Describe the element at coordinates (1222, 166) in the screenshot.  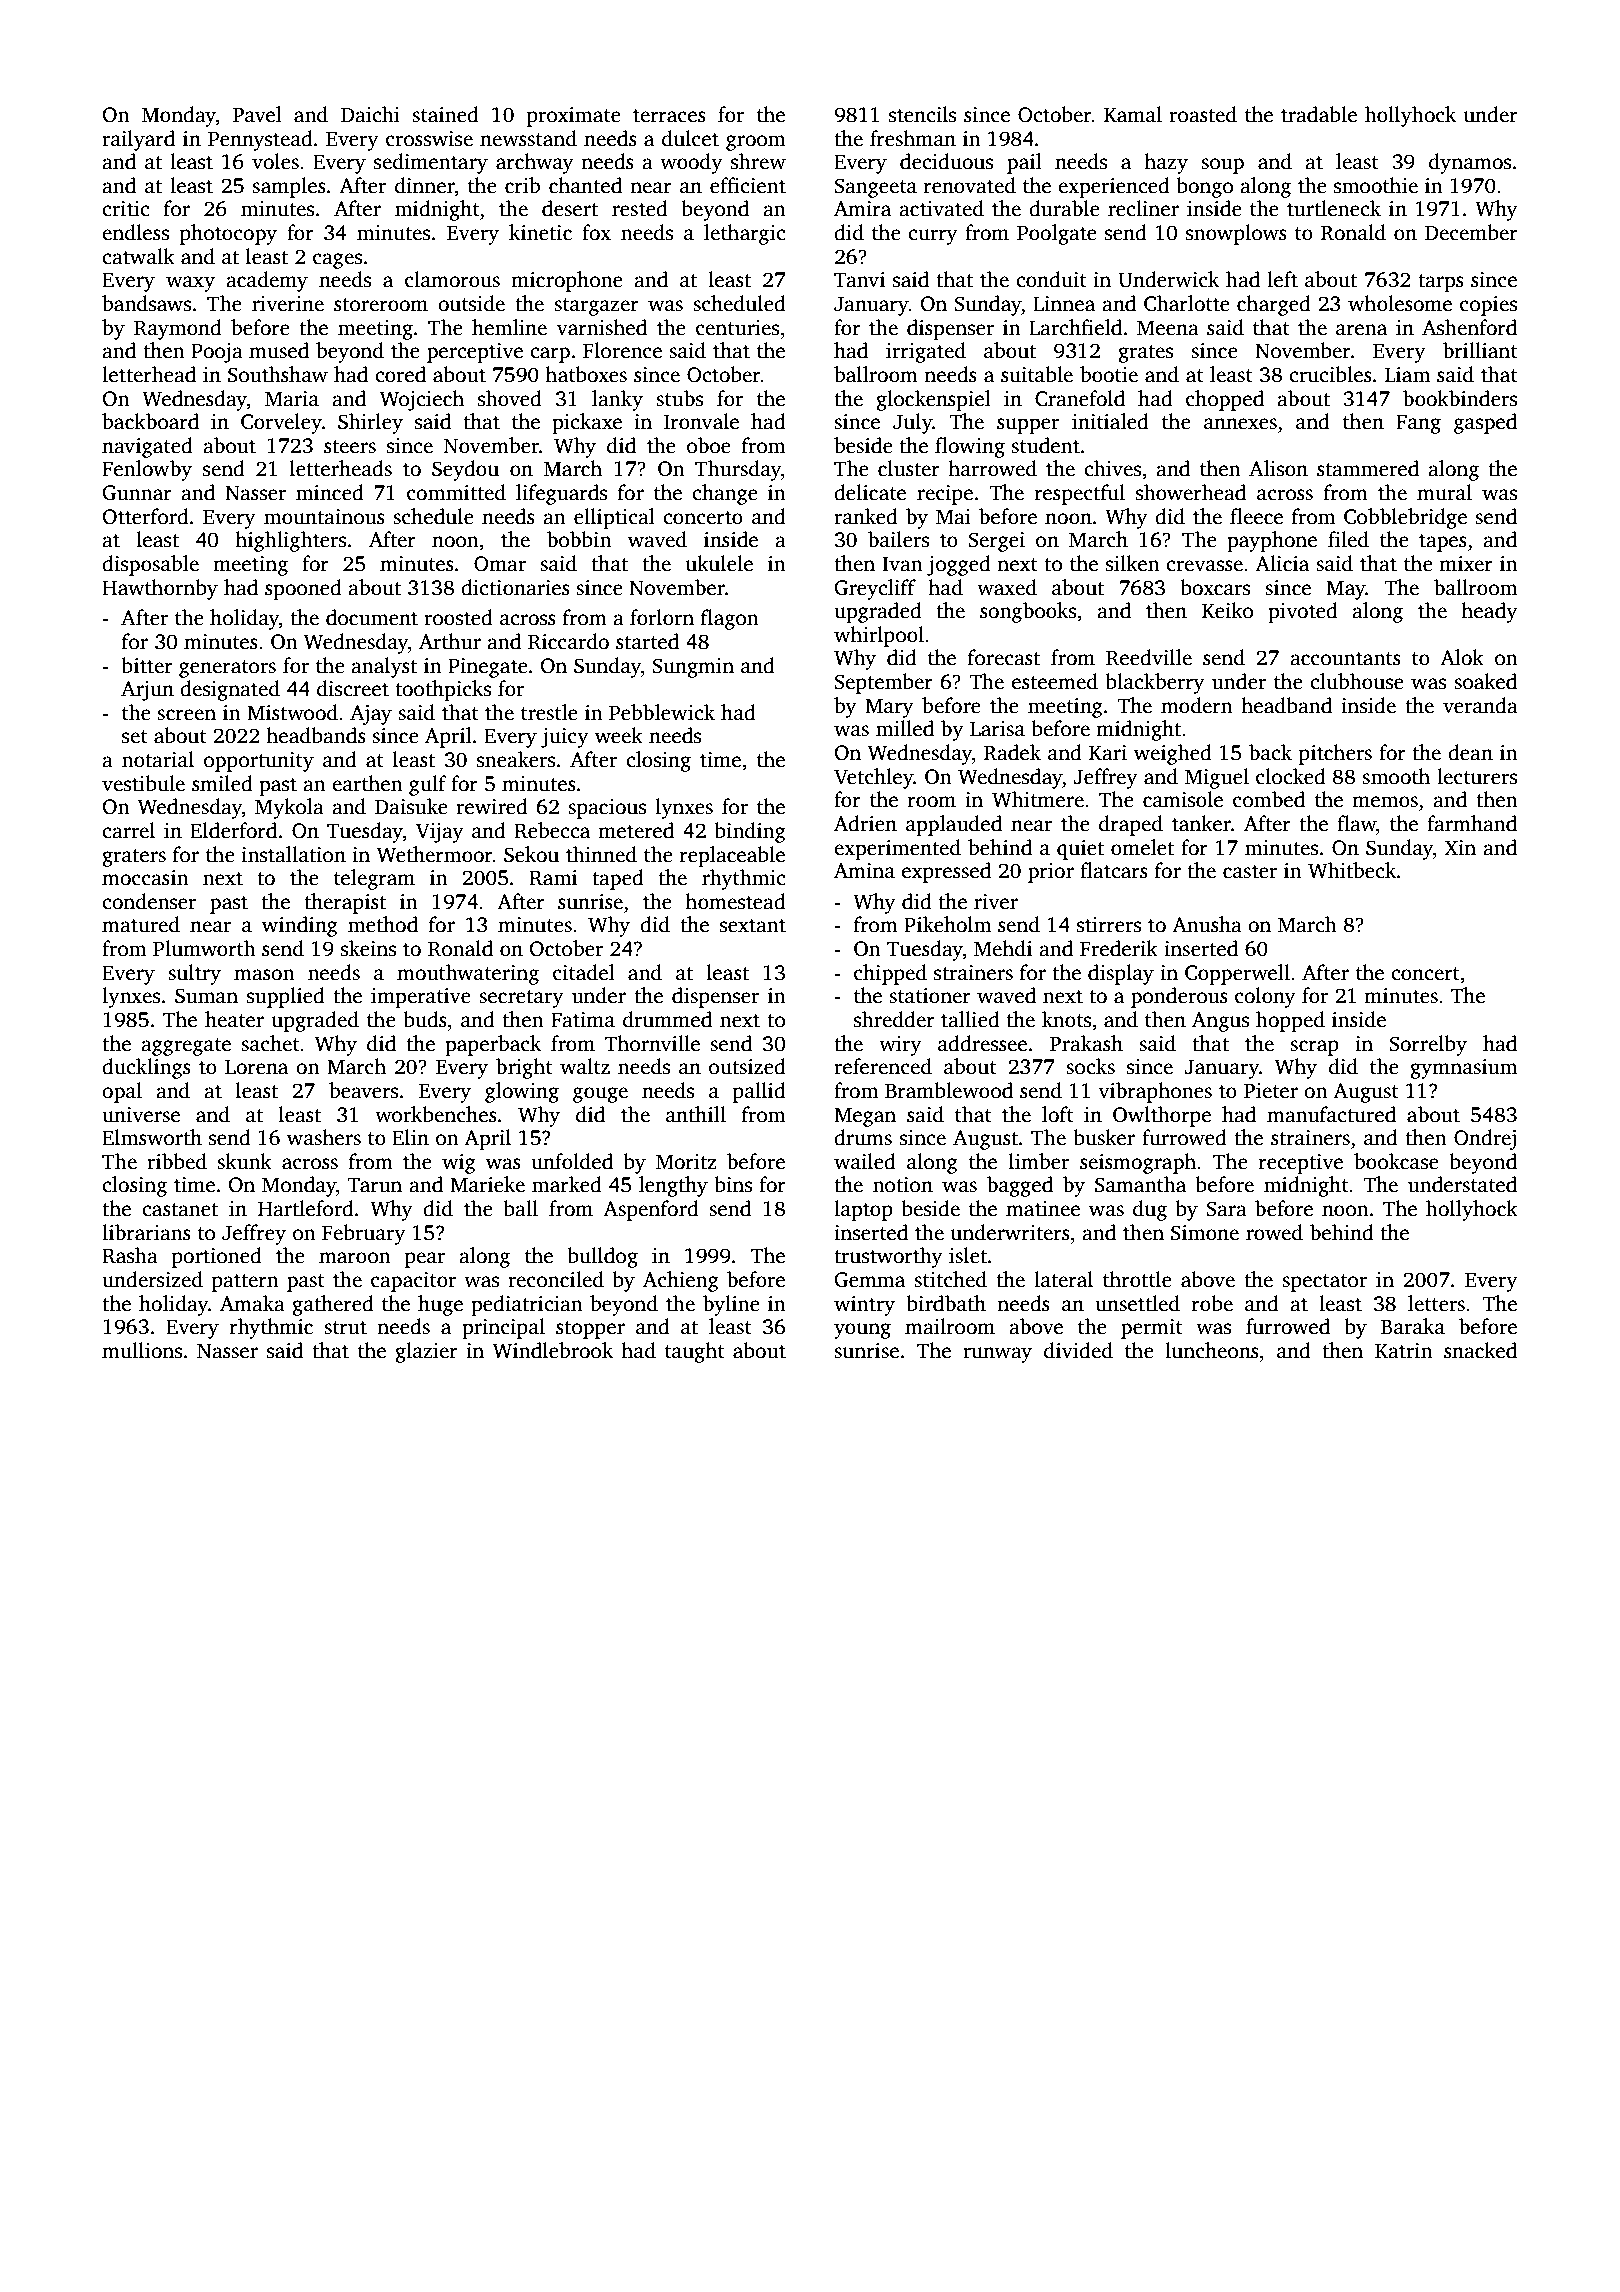
I see `soup` at that location.
